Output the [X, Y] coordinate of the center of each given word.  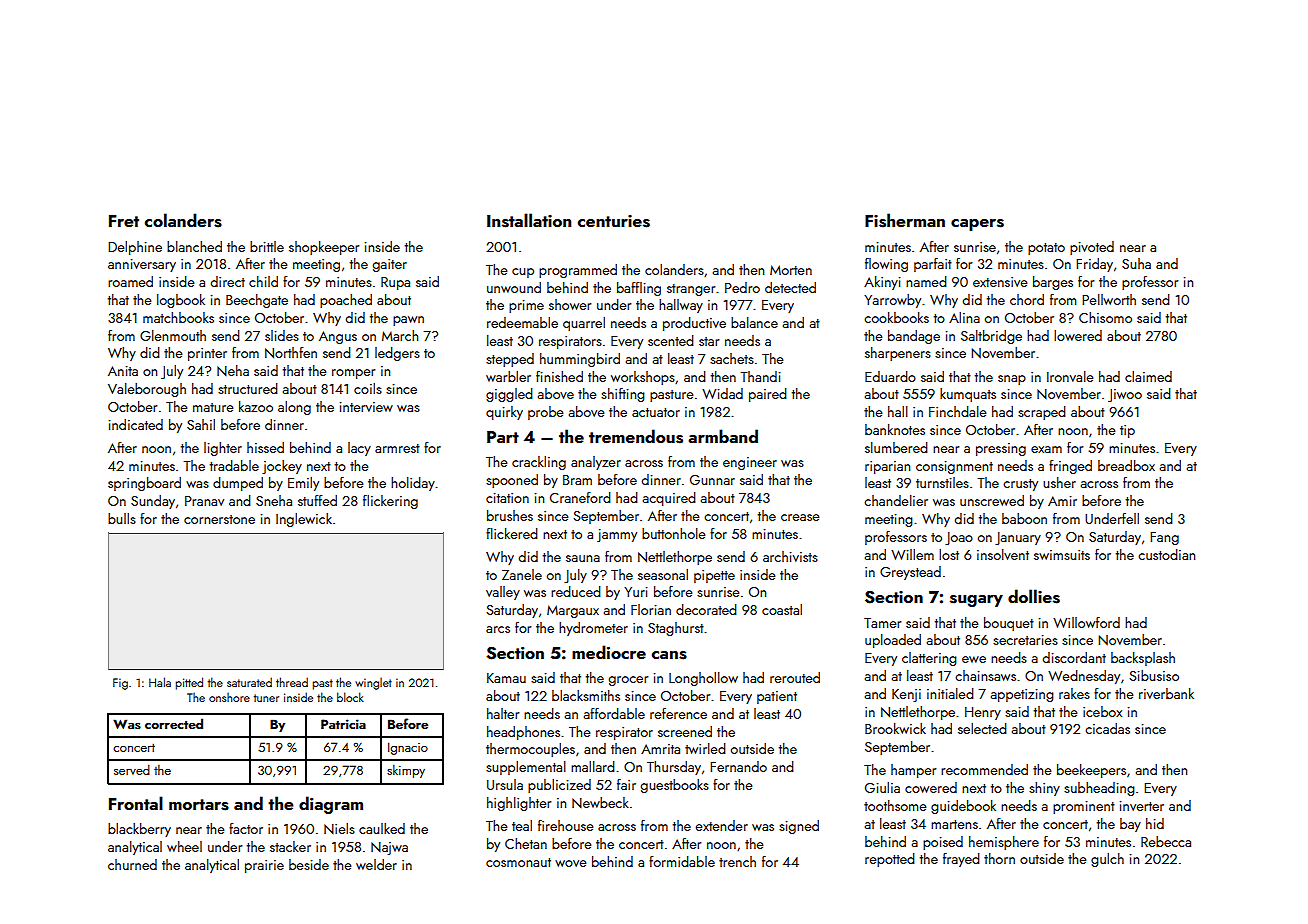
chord [1027, 299]
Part [503, 437]
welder [376, 864]
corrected [174, 723]
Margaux [573, 611]
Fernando [738, 766]
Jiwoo [1125, 395]
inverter [1142, 806]
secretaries [1025, 640]
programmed [578, 271]
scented [671, 340]
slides [282, 335]
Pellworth [1109, 299]
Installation [529, 220]
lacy [359, 449]
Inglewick [304, 520]
